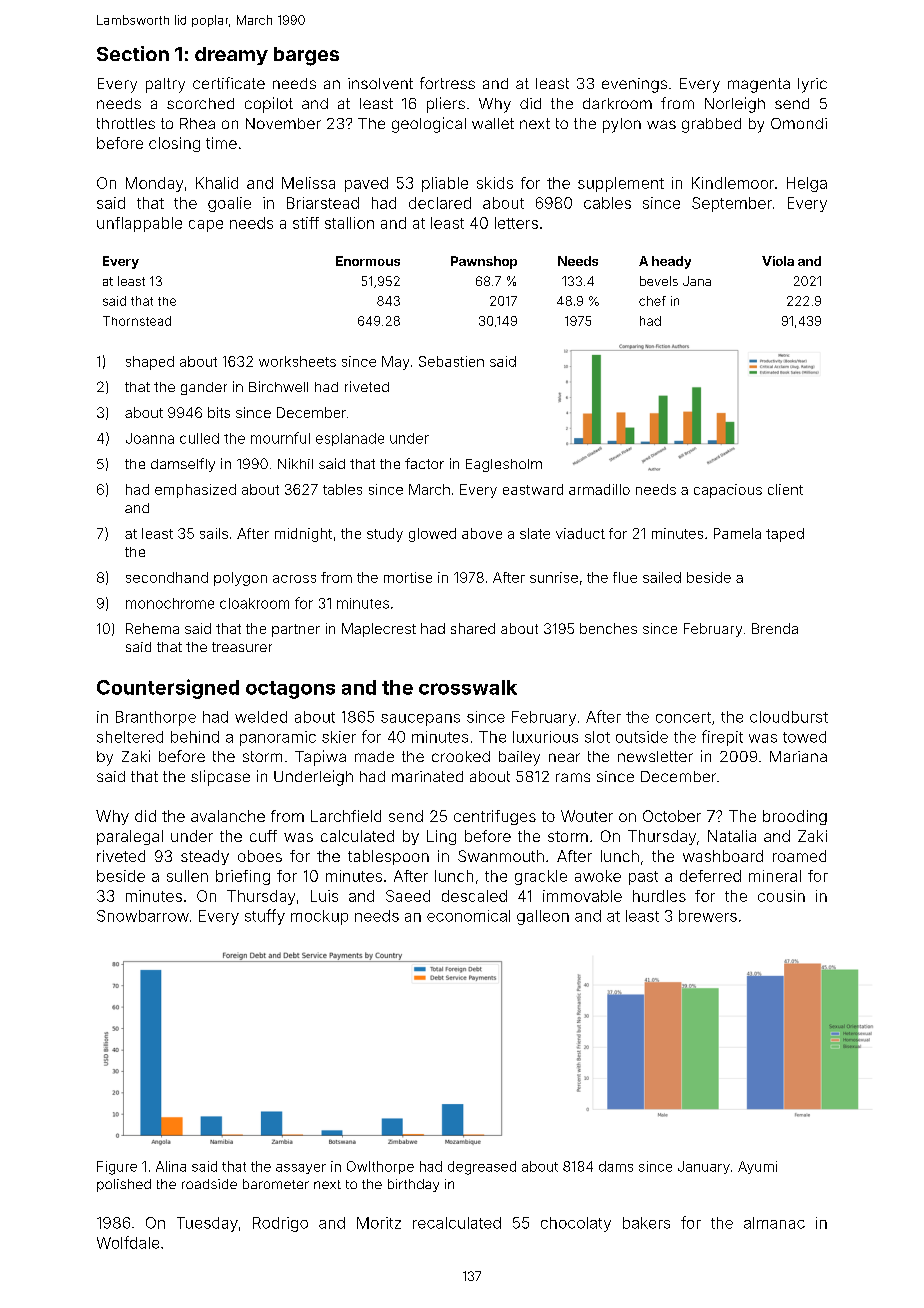  What do you see at coordinates (306, 56) in the image?
I see `barges` at bounding box center [306, 56].
